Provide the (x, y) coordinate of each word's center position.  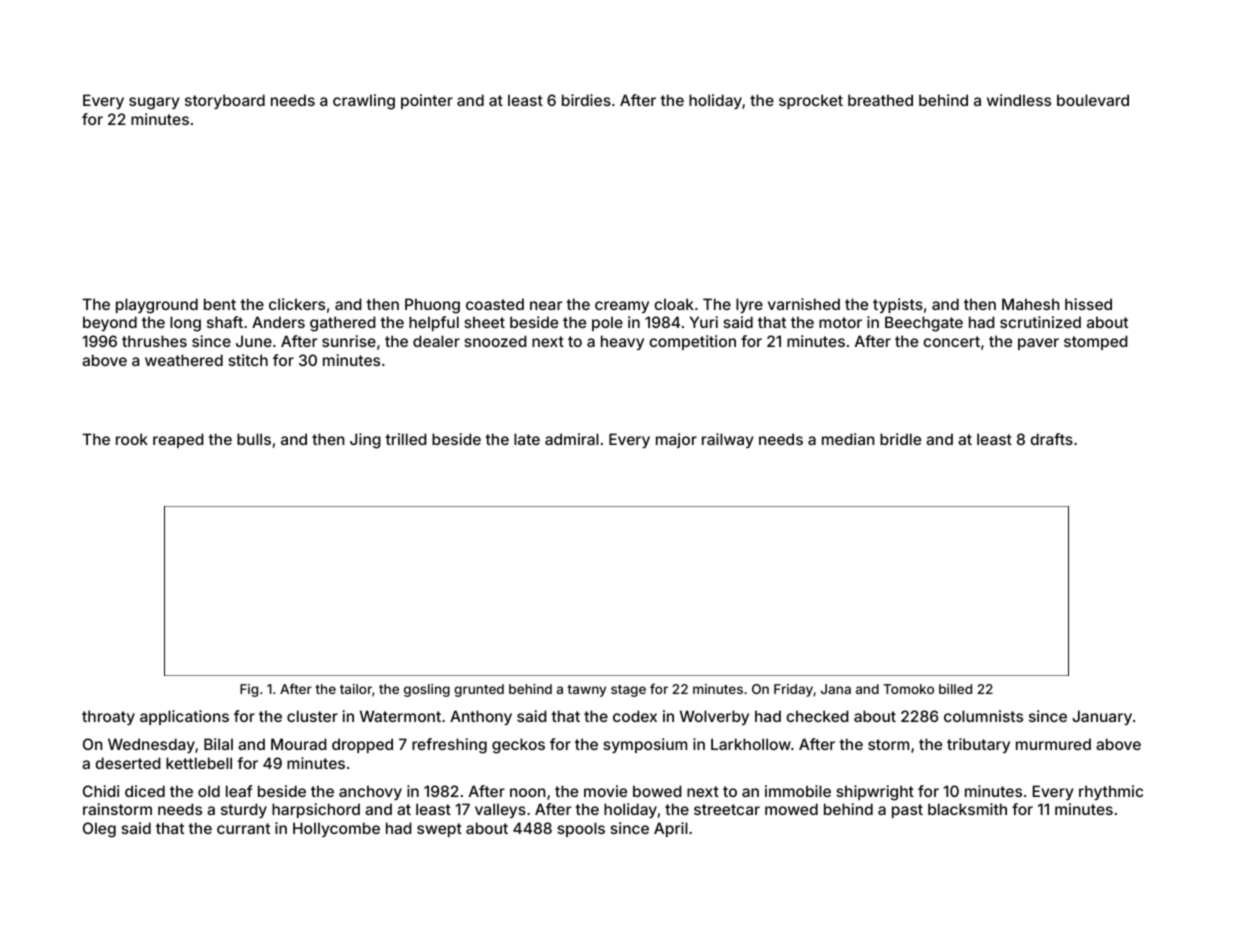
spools (581, 829)
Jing (365, 441)
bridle (900, 439)
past (907, 811)
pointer (427, 101)
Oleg (99, 830)
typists (898, 305)
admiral (572, 439)
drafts (1051, 439)
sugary (154, 103)
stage (628, 691)
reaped (178, 440)
